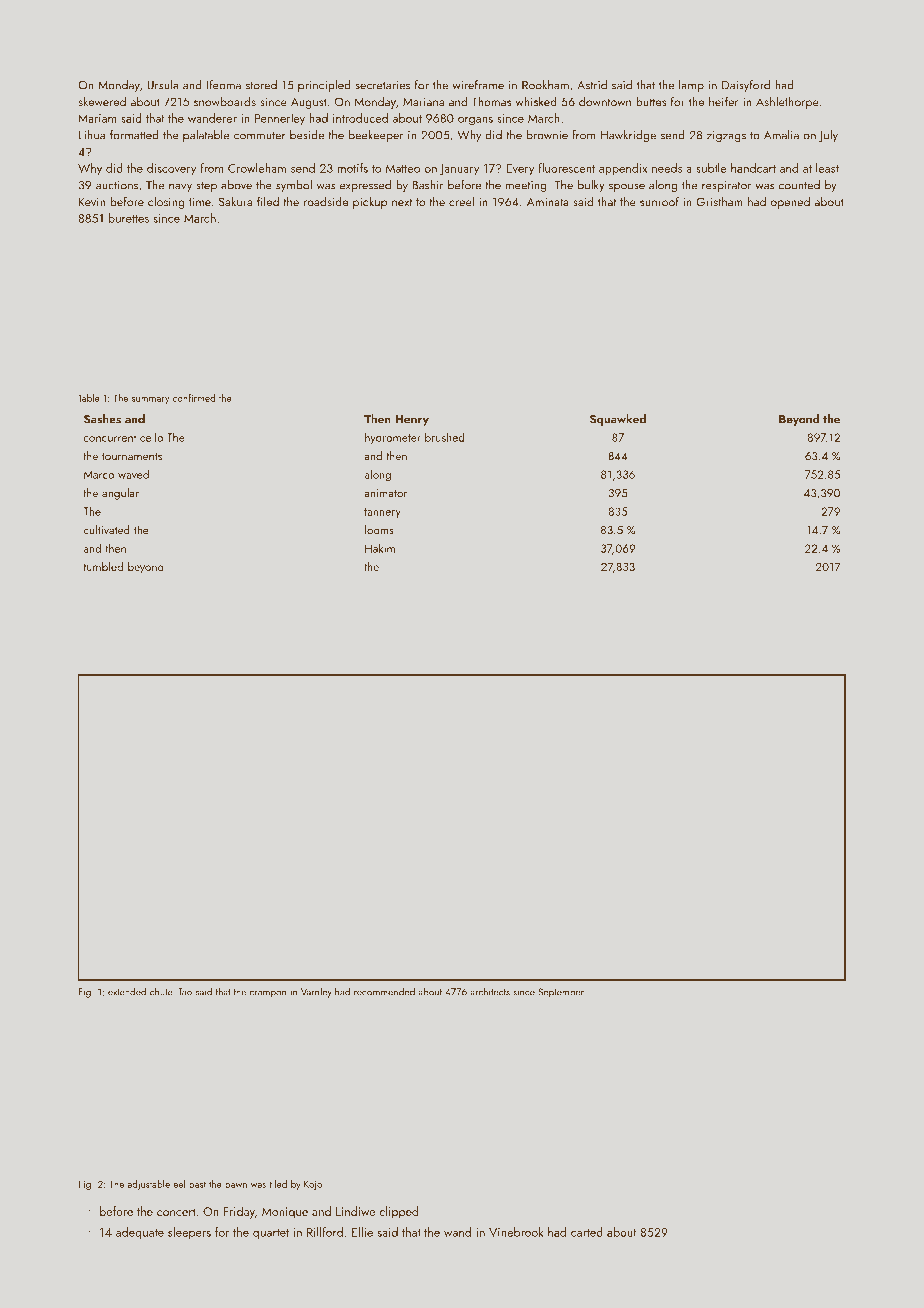 This screenshot has height=1308, width=924. Describe the element at coordinates (151, 400) in the screenshot. I see `summary` at that location.
